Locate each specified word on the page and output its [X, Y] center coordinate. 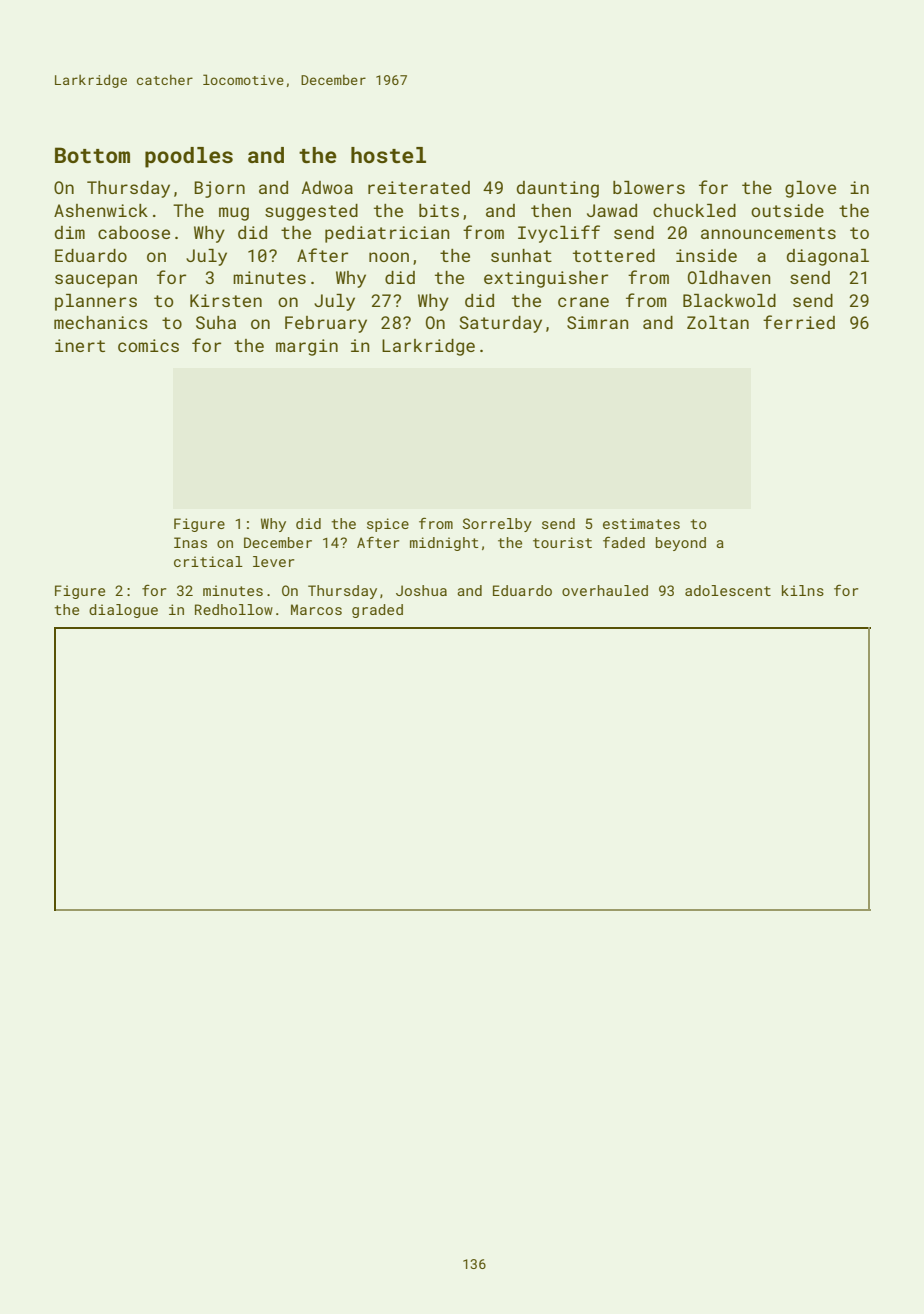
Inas [190, 542]
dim [70, 232]
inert [80, 345]
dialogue [123, 611]
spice [388, 525]
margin [307, 347]
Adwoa [327, 187]
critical [208, 561]
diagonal [828, 257]
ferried [799, 322]
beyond [681, 544]
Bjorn [219, 189]
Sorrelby [497, 525]
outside [787, 210]
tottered [614, 255]
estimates [641, 523]
